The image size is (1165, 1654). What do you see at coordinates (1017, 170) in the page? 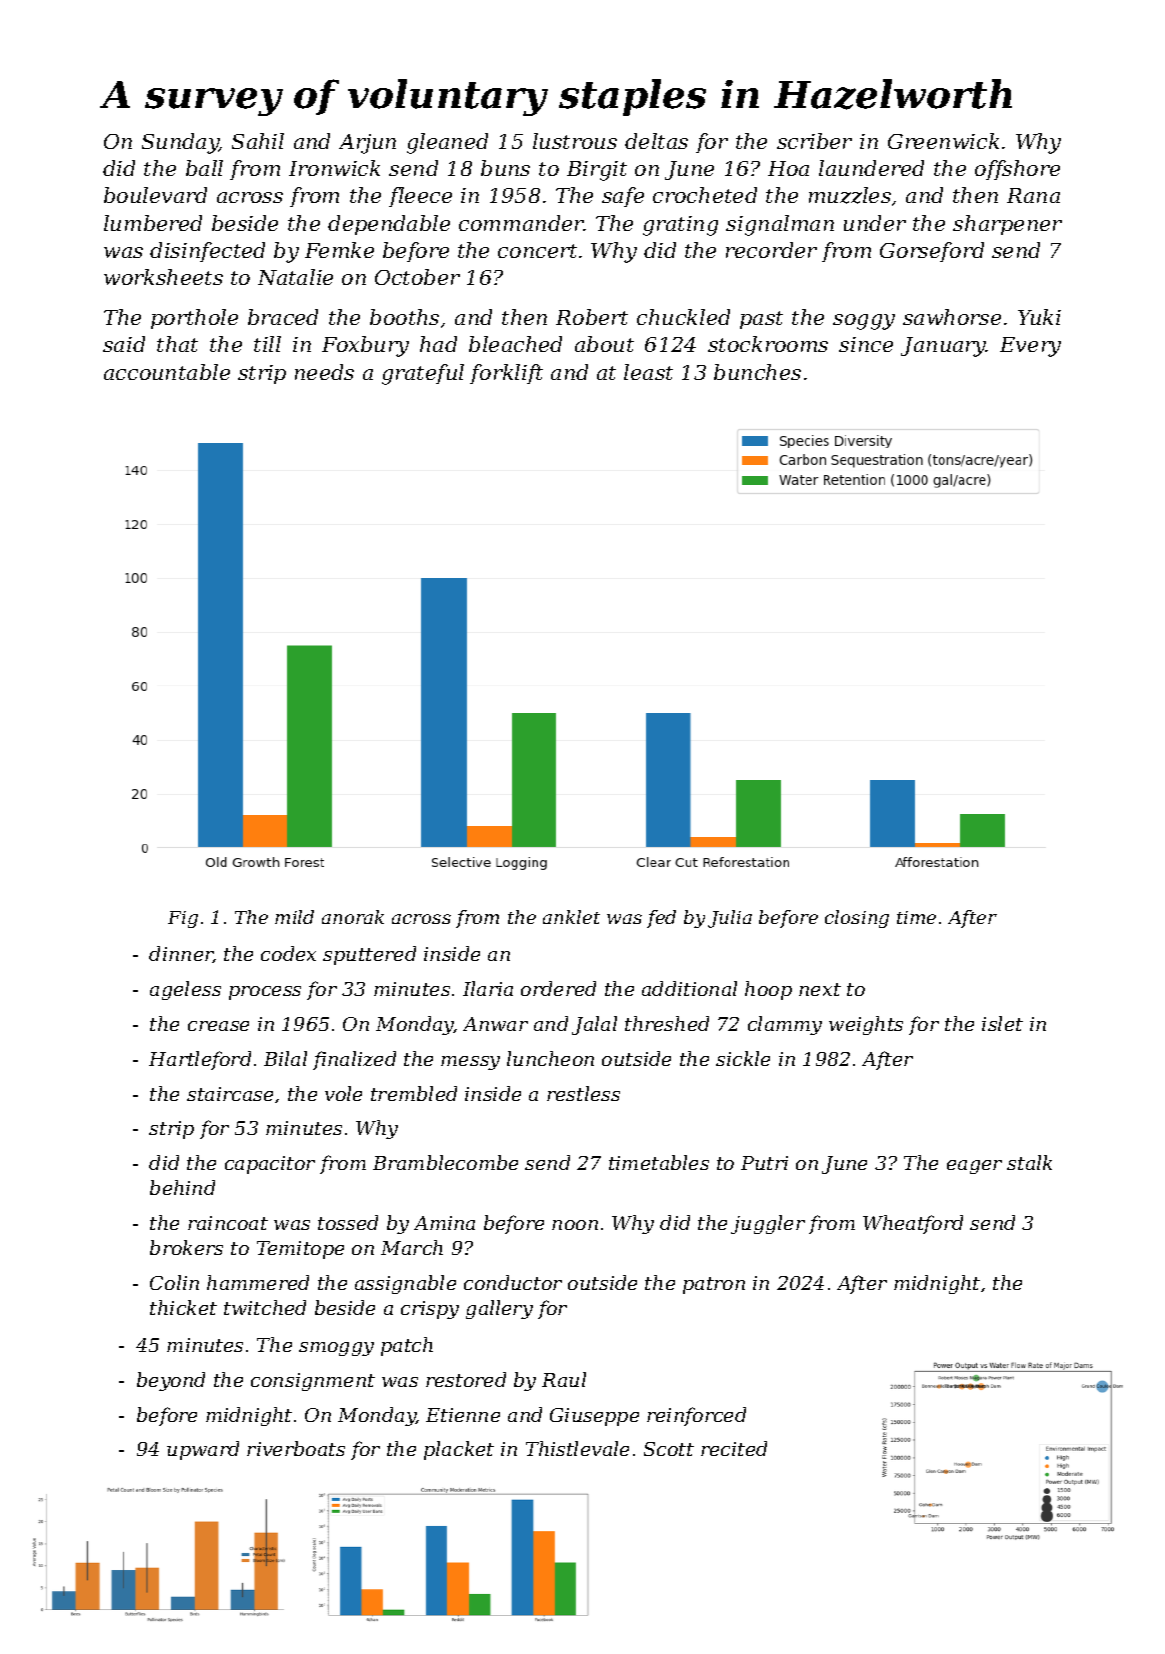
I see `offshore` at bounding box center [1017, 170].
